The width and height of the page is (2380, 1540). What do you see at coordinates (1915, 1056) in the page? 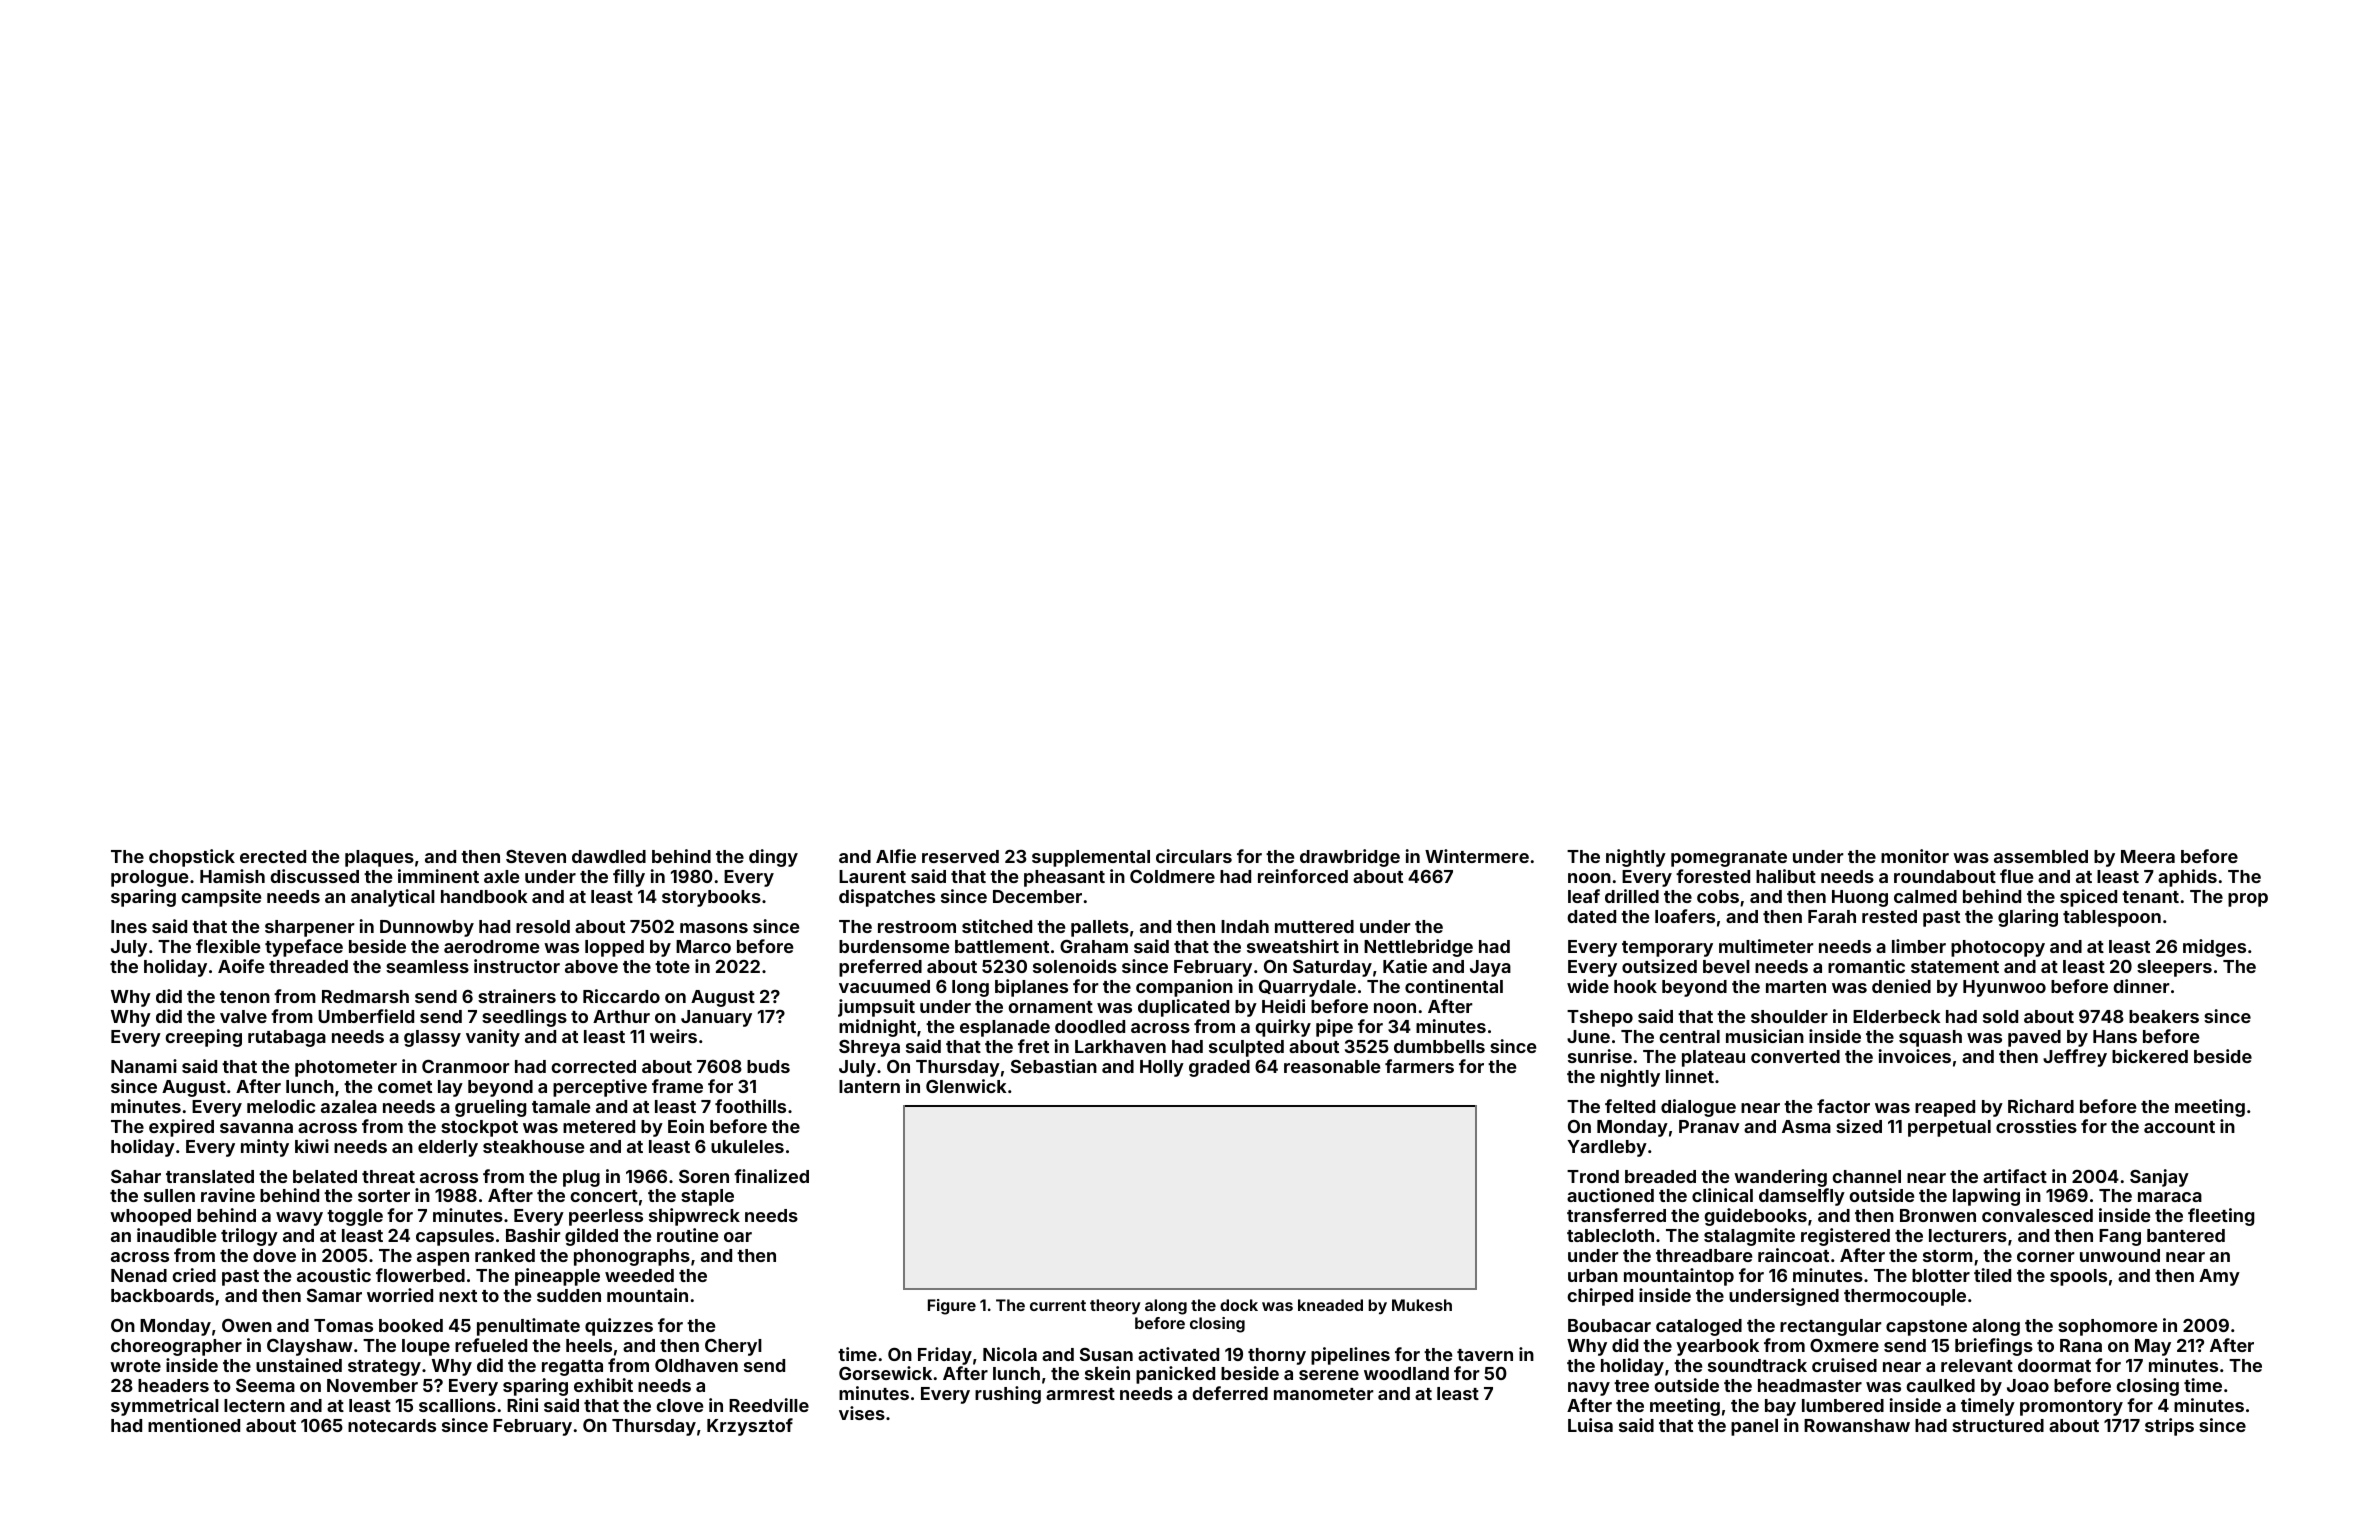
I see `invoices` at bounding box center [1915, 1056].
